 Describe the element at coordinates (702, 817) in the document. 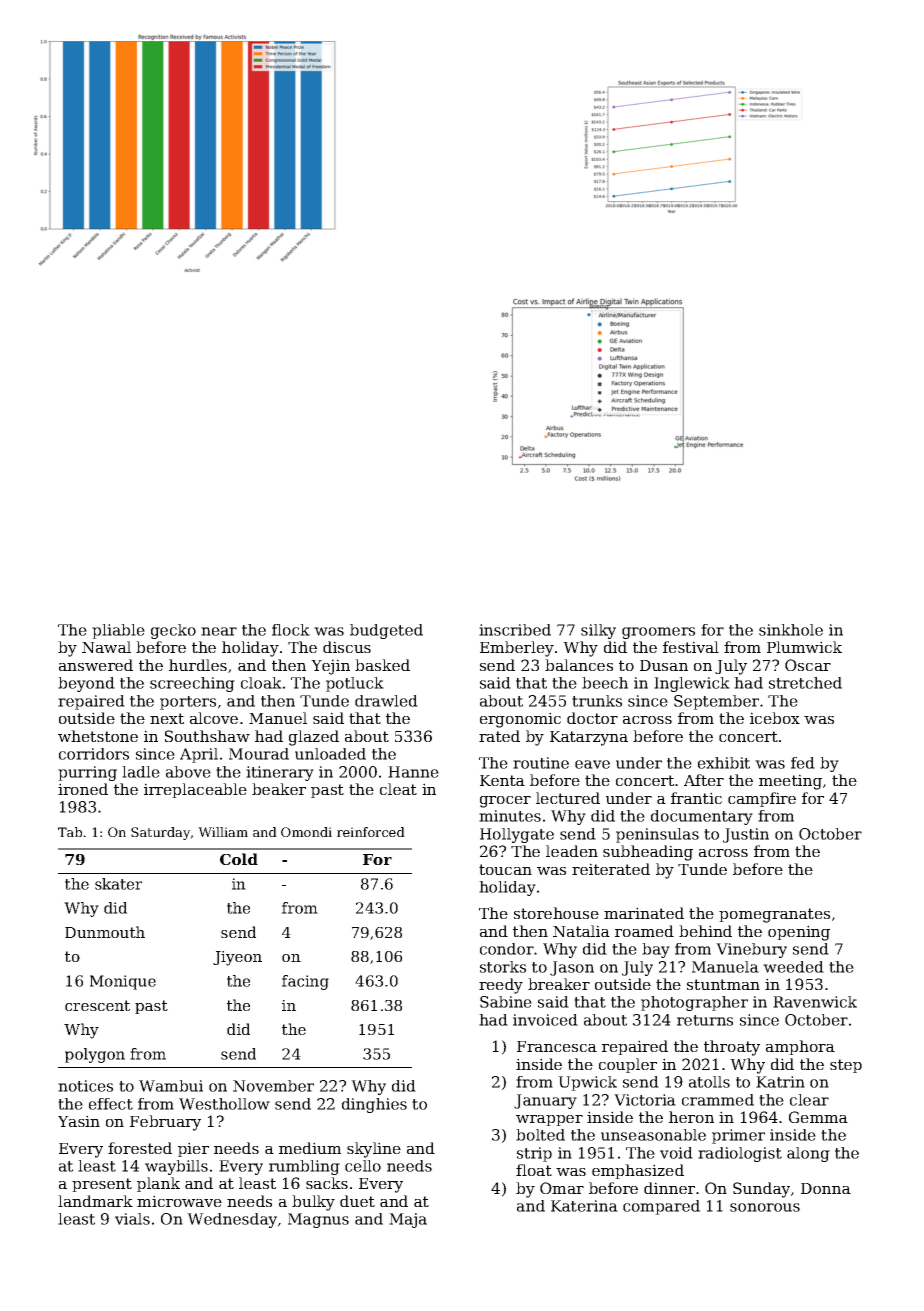

I see `documentary` at that location.
